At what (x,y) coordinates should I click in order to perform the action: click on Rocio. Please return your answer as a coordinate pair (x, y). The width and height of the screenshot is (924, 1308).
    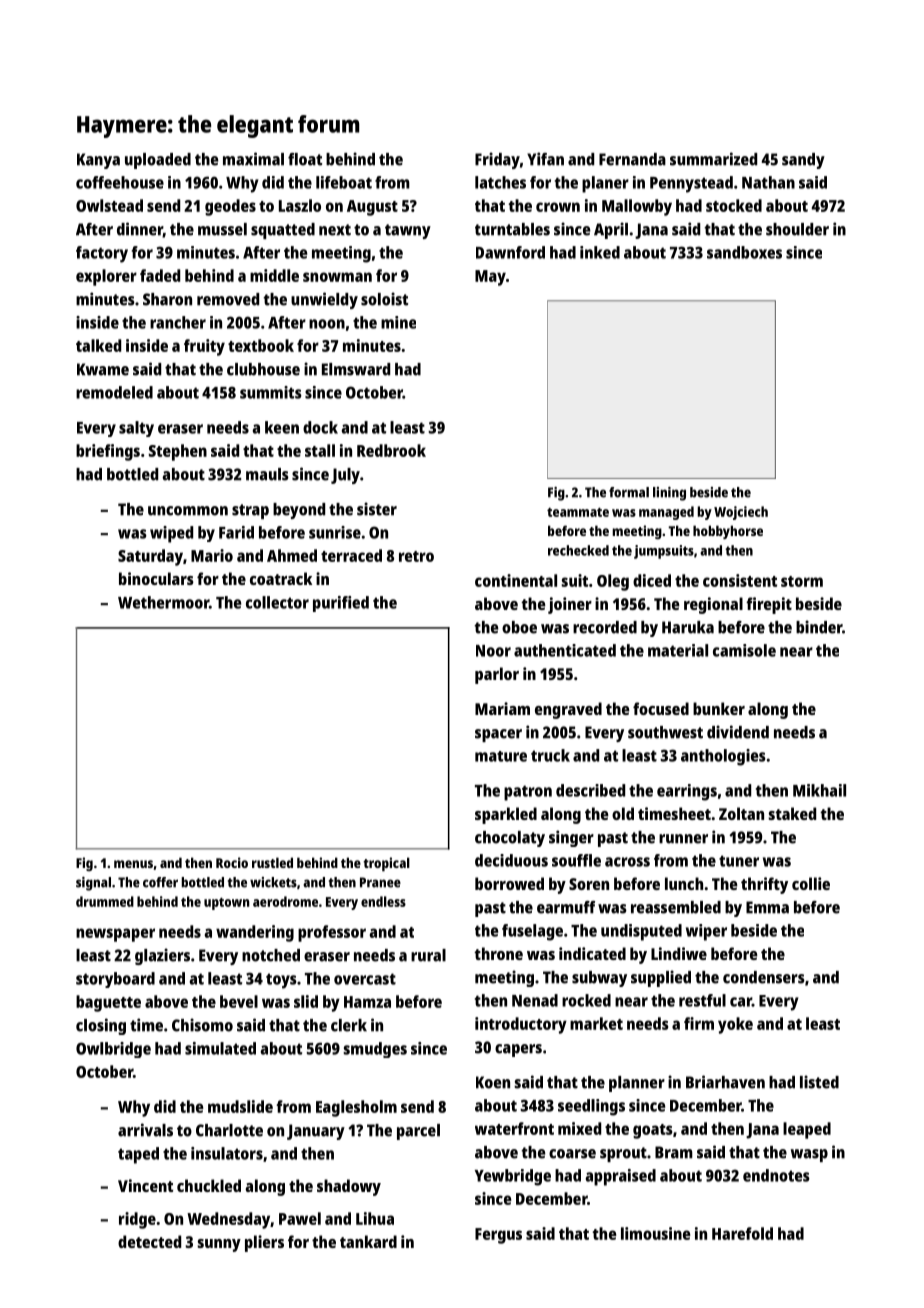
    Looking at the image, I should click on (232, 862).
